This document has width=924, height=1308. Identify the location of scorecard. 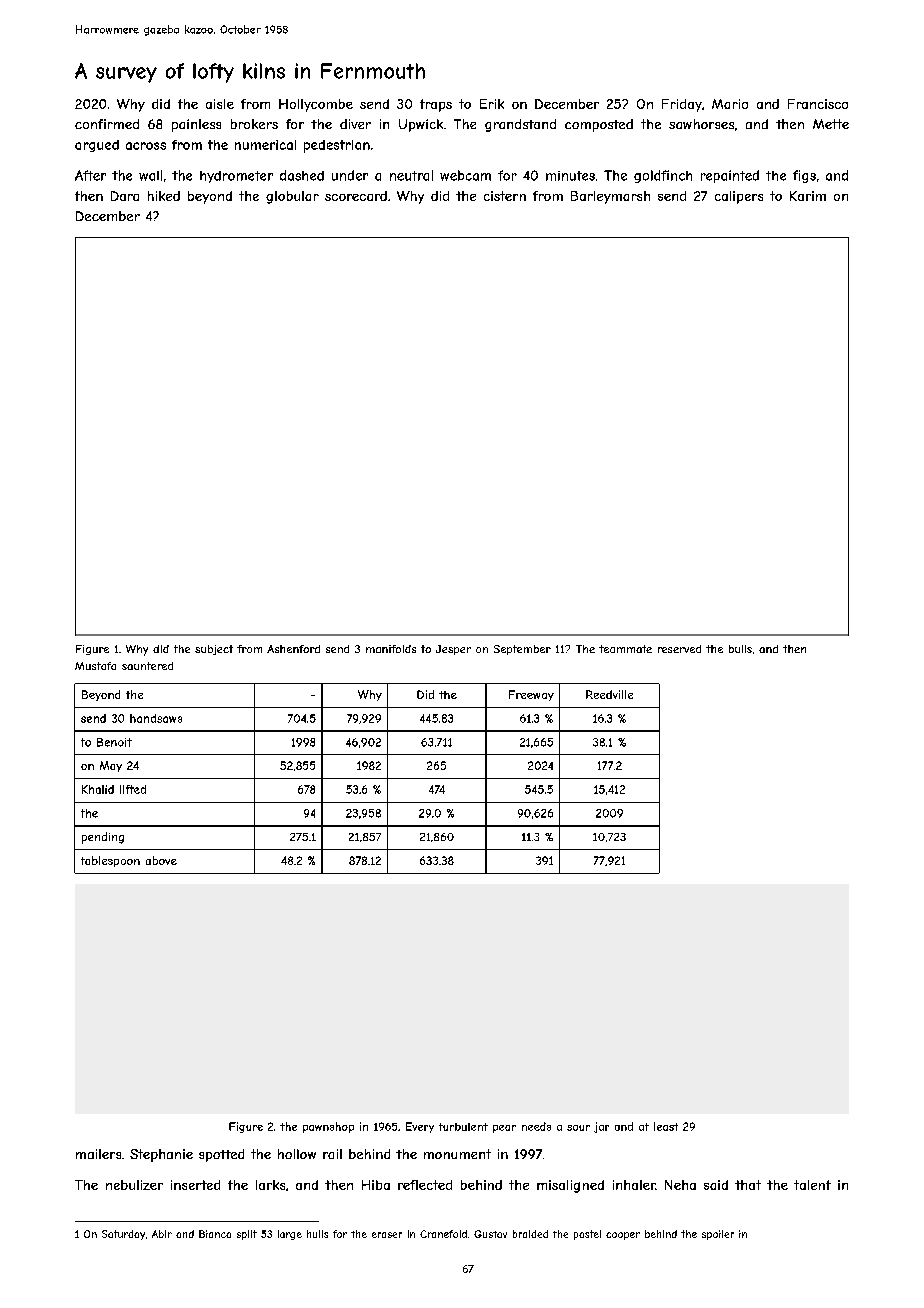
(356, 196).
